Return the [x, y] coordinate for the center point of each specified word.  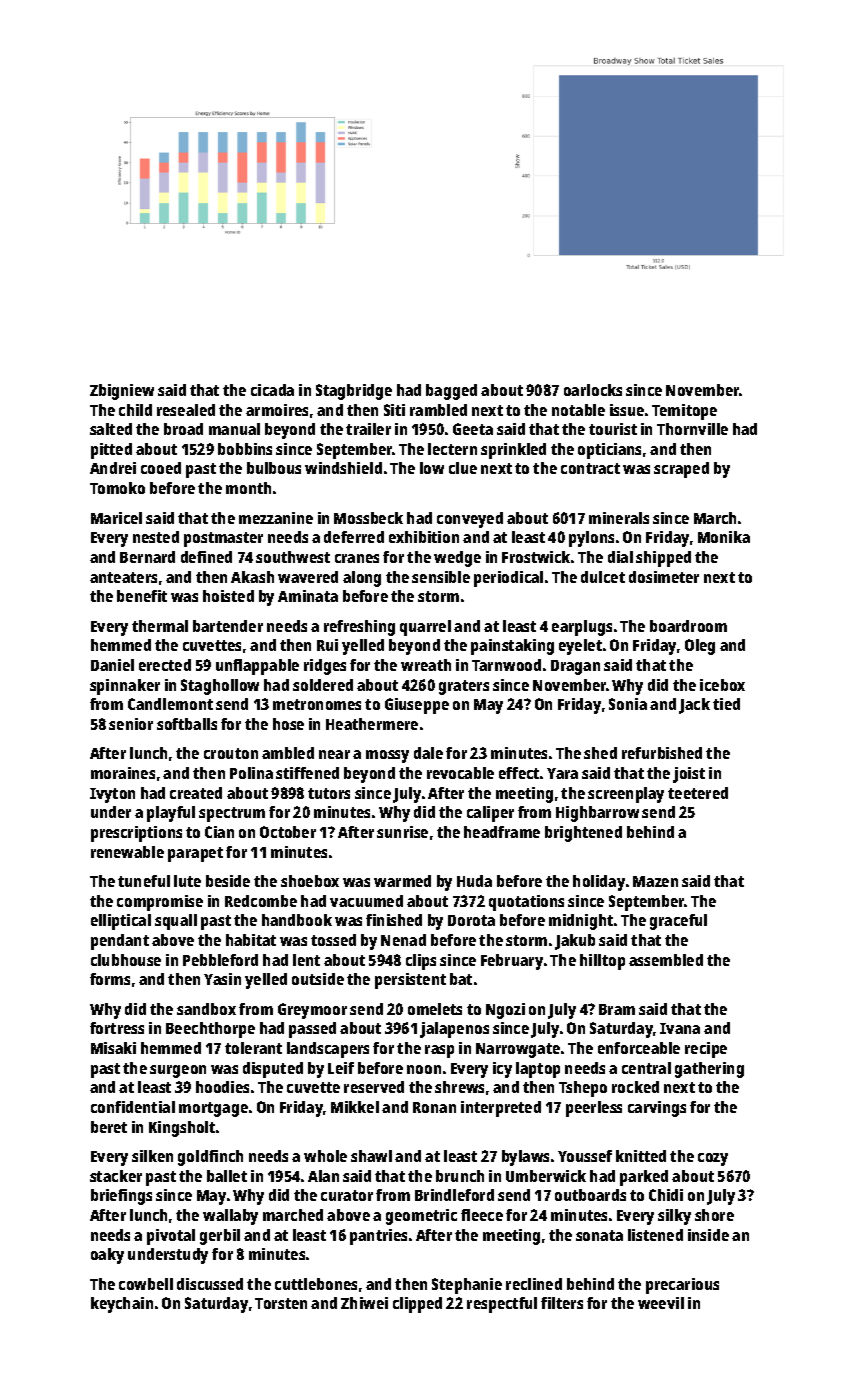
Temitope [684, 412]
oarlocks [593, 390]
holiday [599, 883]
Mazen [655, 881]
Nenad [403, 940]
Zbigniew [122, 392]
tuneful [144, 881]
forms [110, 979]
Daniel [112, 665]
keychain [122, 1305]
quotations [526, 903]
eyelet [580, 647]
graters [464, 687]
